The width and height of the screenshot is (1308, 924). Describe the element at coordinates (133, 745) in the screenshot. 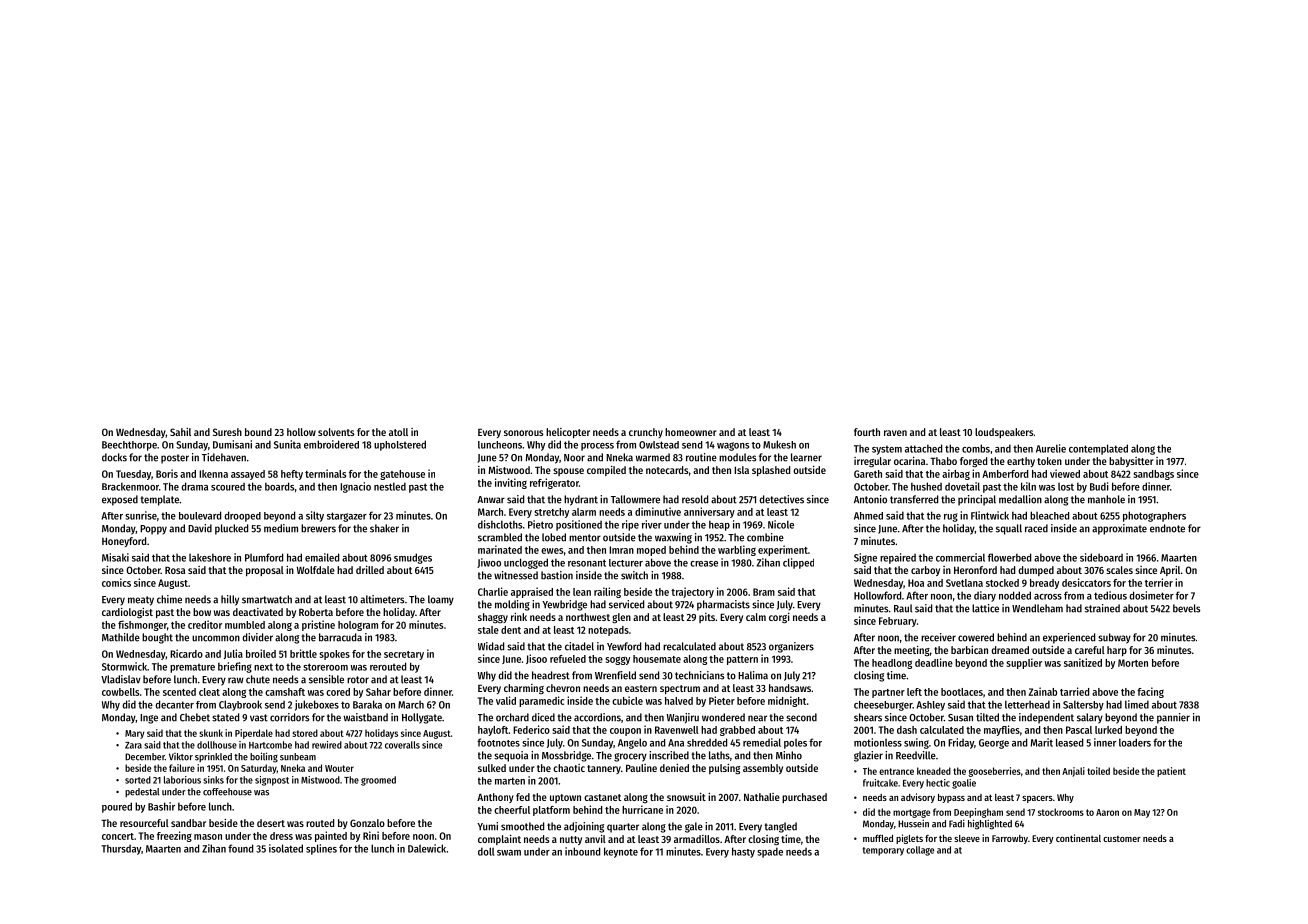

I see `Zara` at that location.
